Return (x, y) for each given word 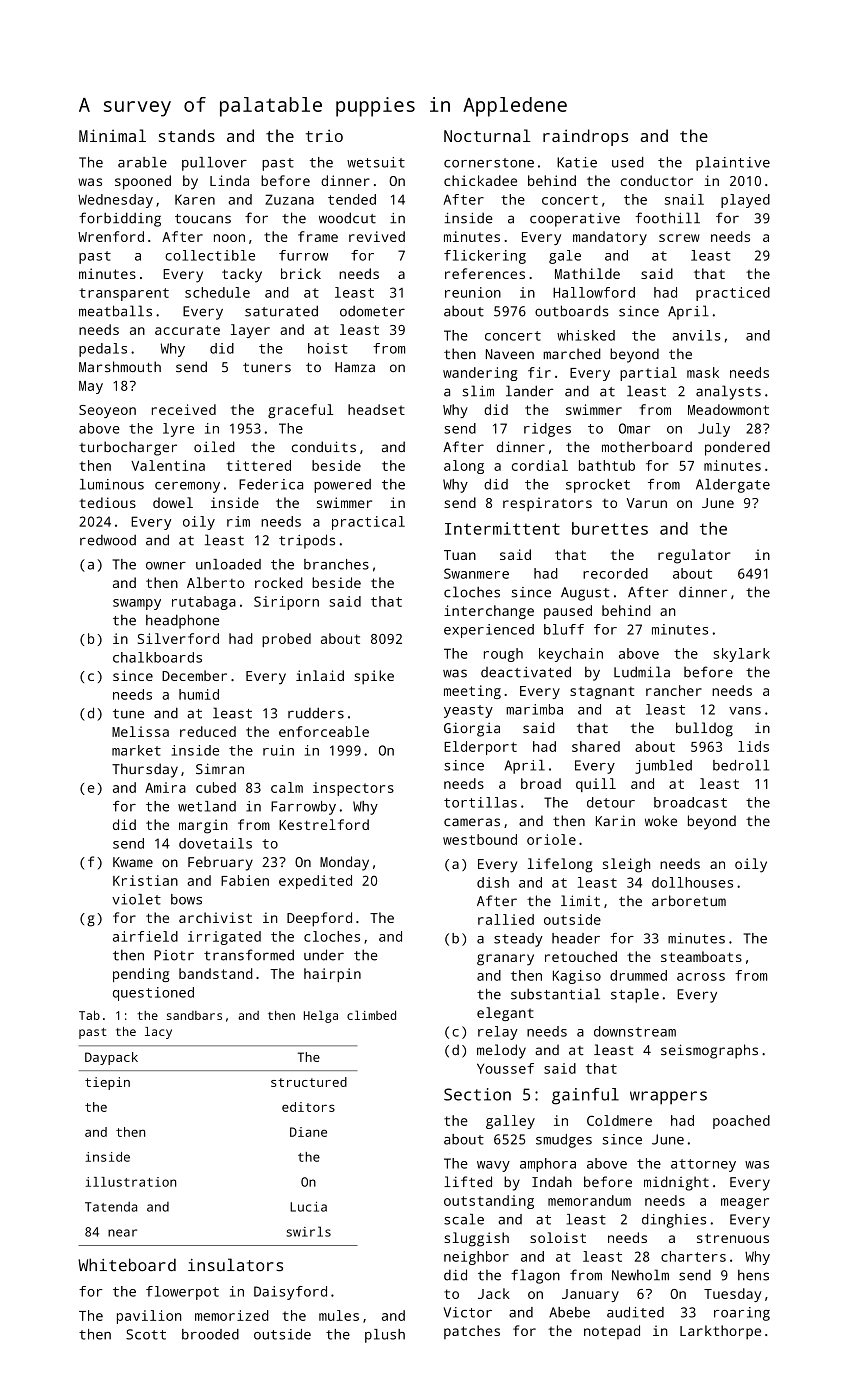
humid (199, 694)
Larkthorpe (720, 1332)
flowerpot (182, 1293)
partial (648, 374)
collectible (210, 255)
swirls (308, 1231)
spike (374, 677)
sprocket (598, 486)
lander (530, 391)
